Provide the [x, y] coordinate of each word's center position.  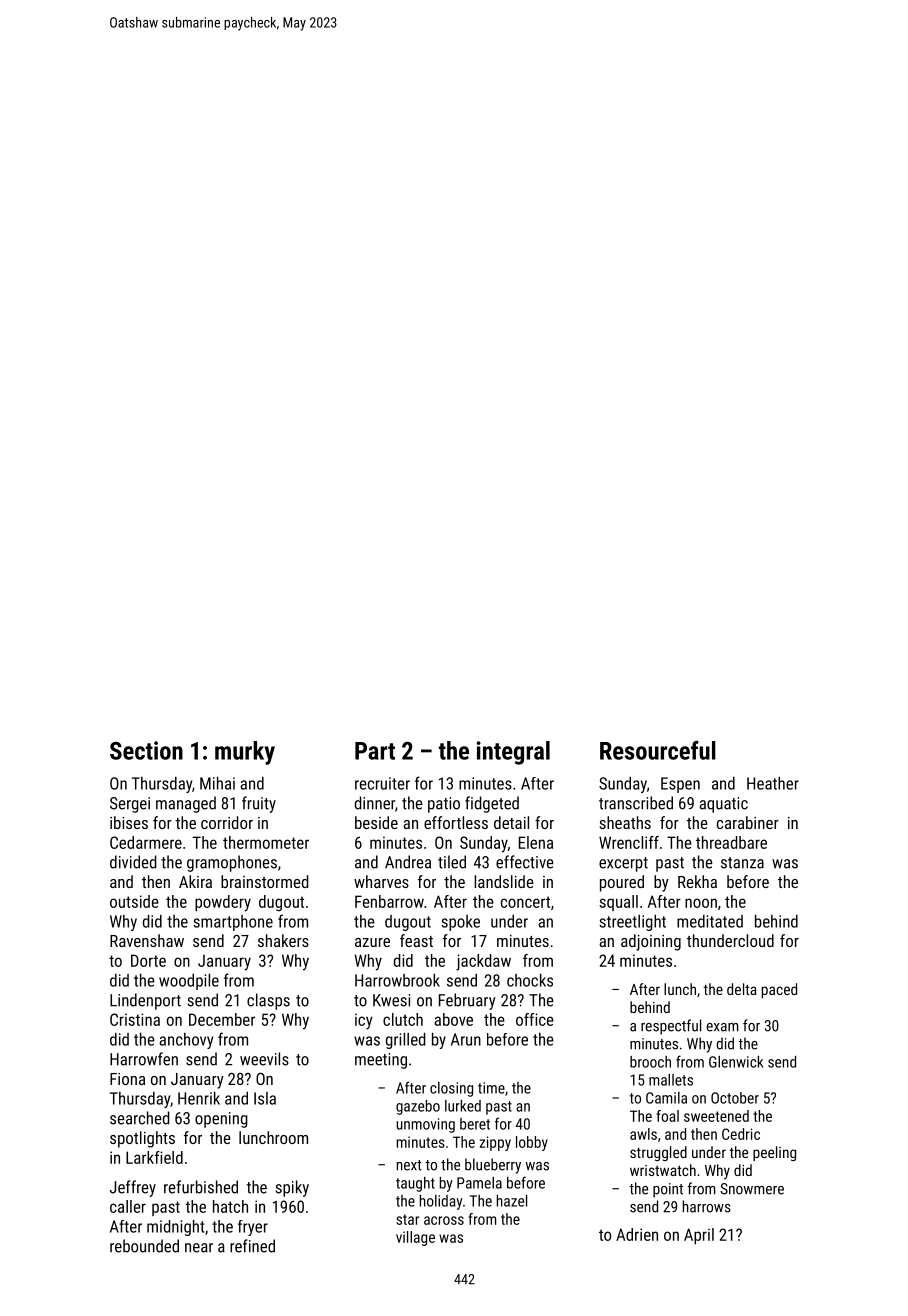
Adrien [637, 1234]
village [415, 1238]
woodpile [189, 982]
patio [444, 805]
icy [364, 1021]
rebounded [144, 1246]
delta [742, 989]
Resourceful [658, 750]
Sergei [130, 805]
